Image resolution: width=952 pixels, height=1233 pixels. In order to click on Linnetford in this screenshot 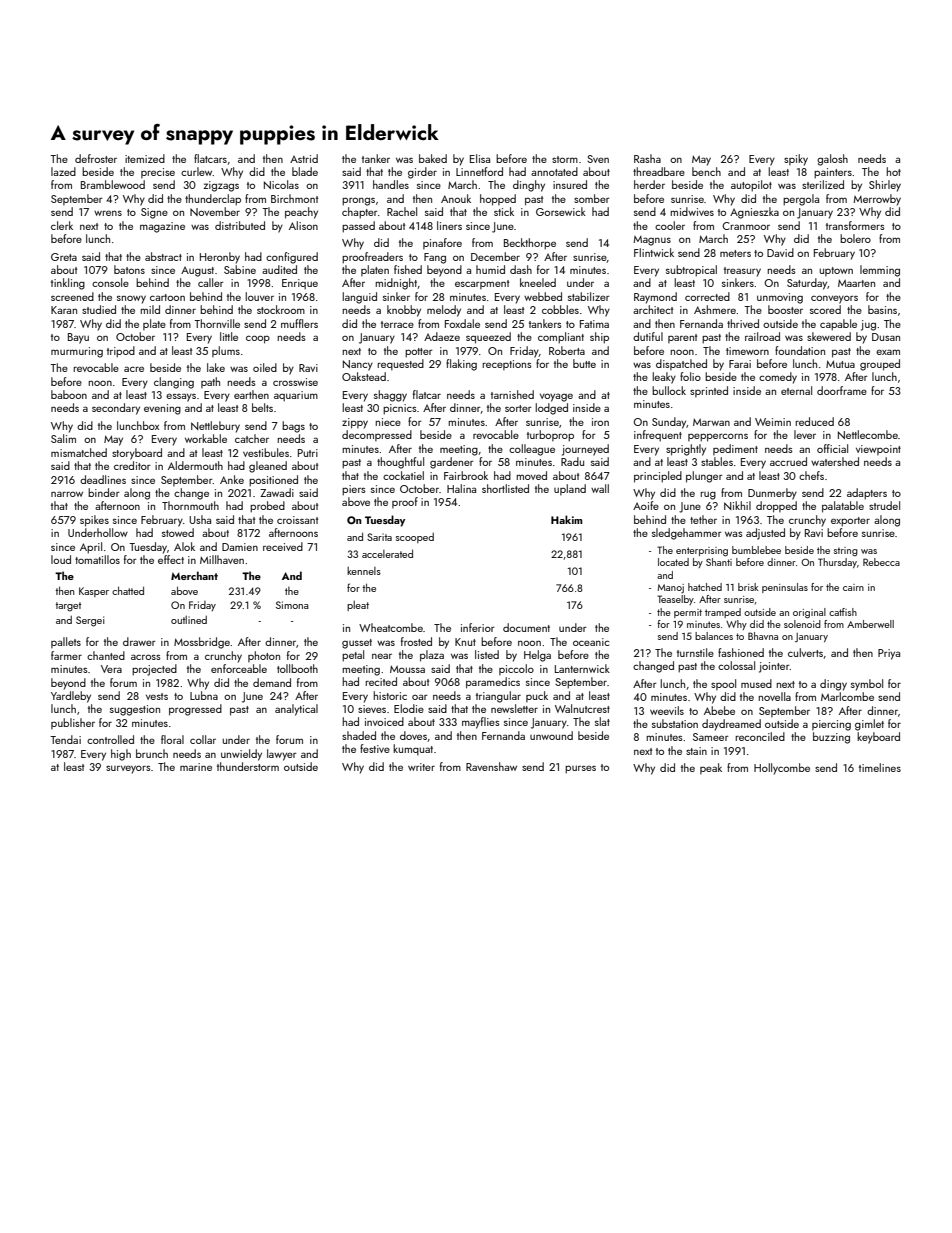, I will do `click(479, 171)`.
